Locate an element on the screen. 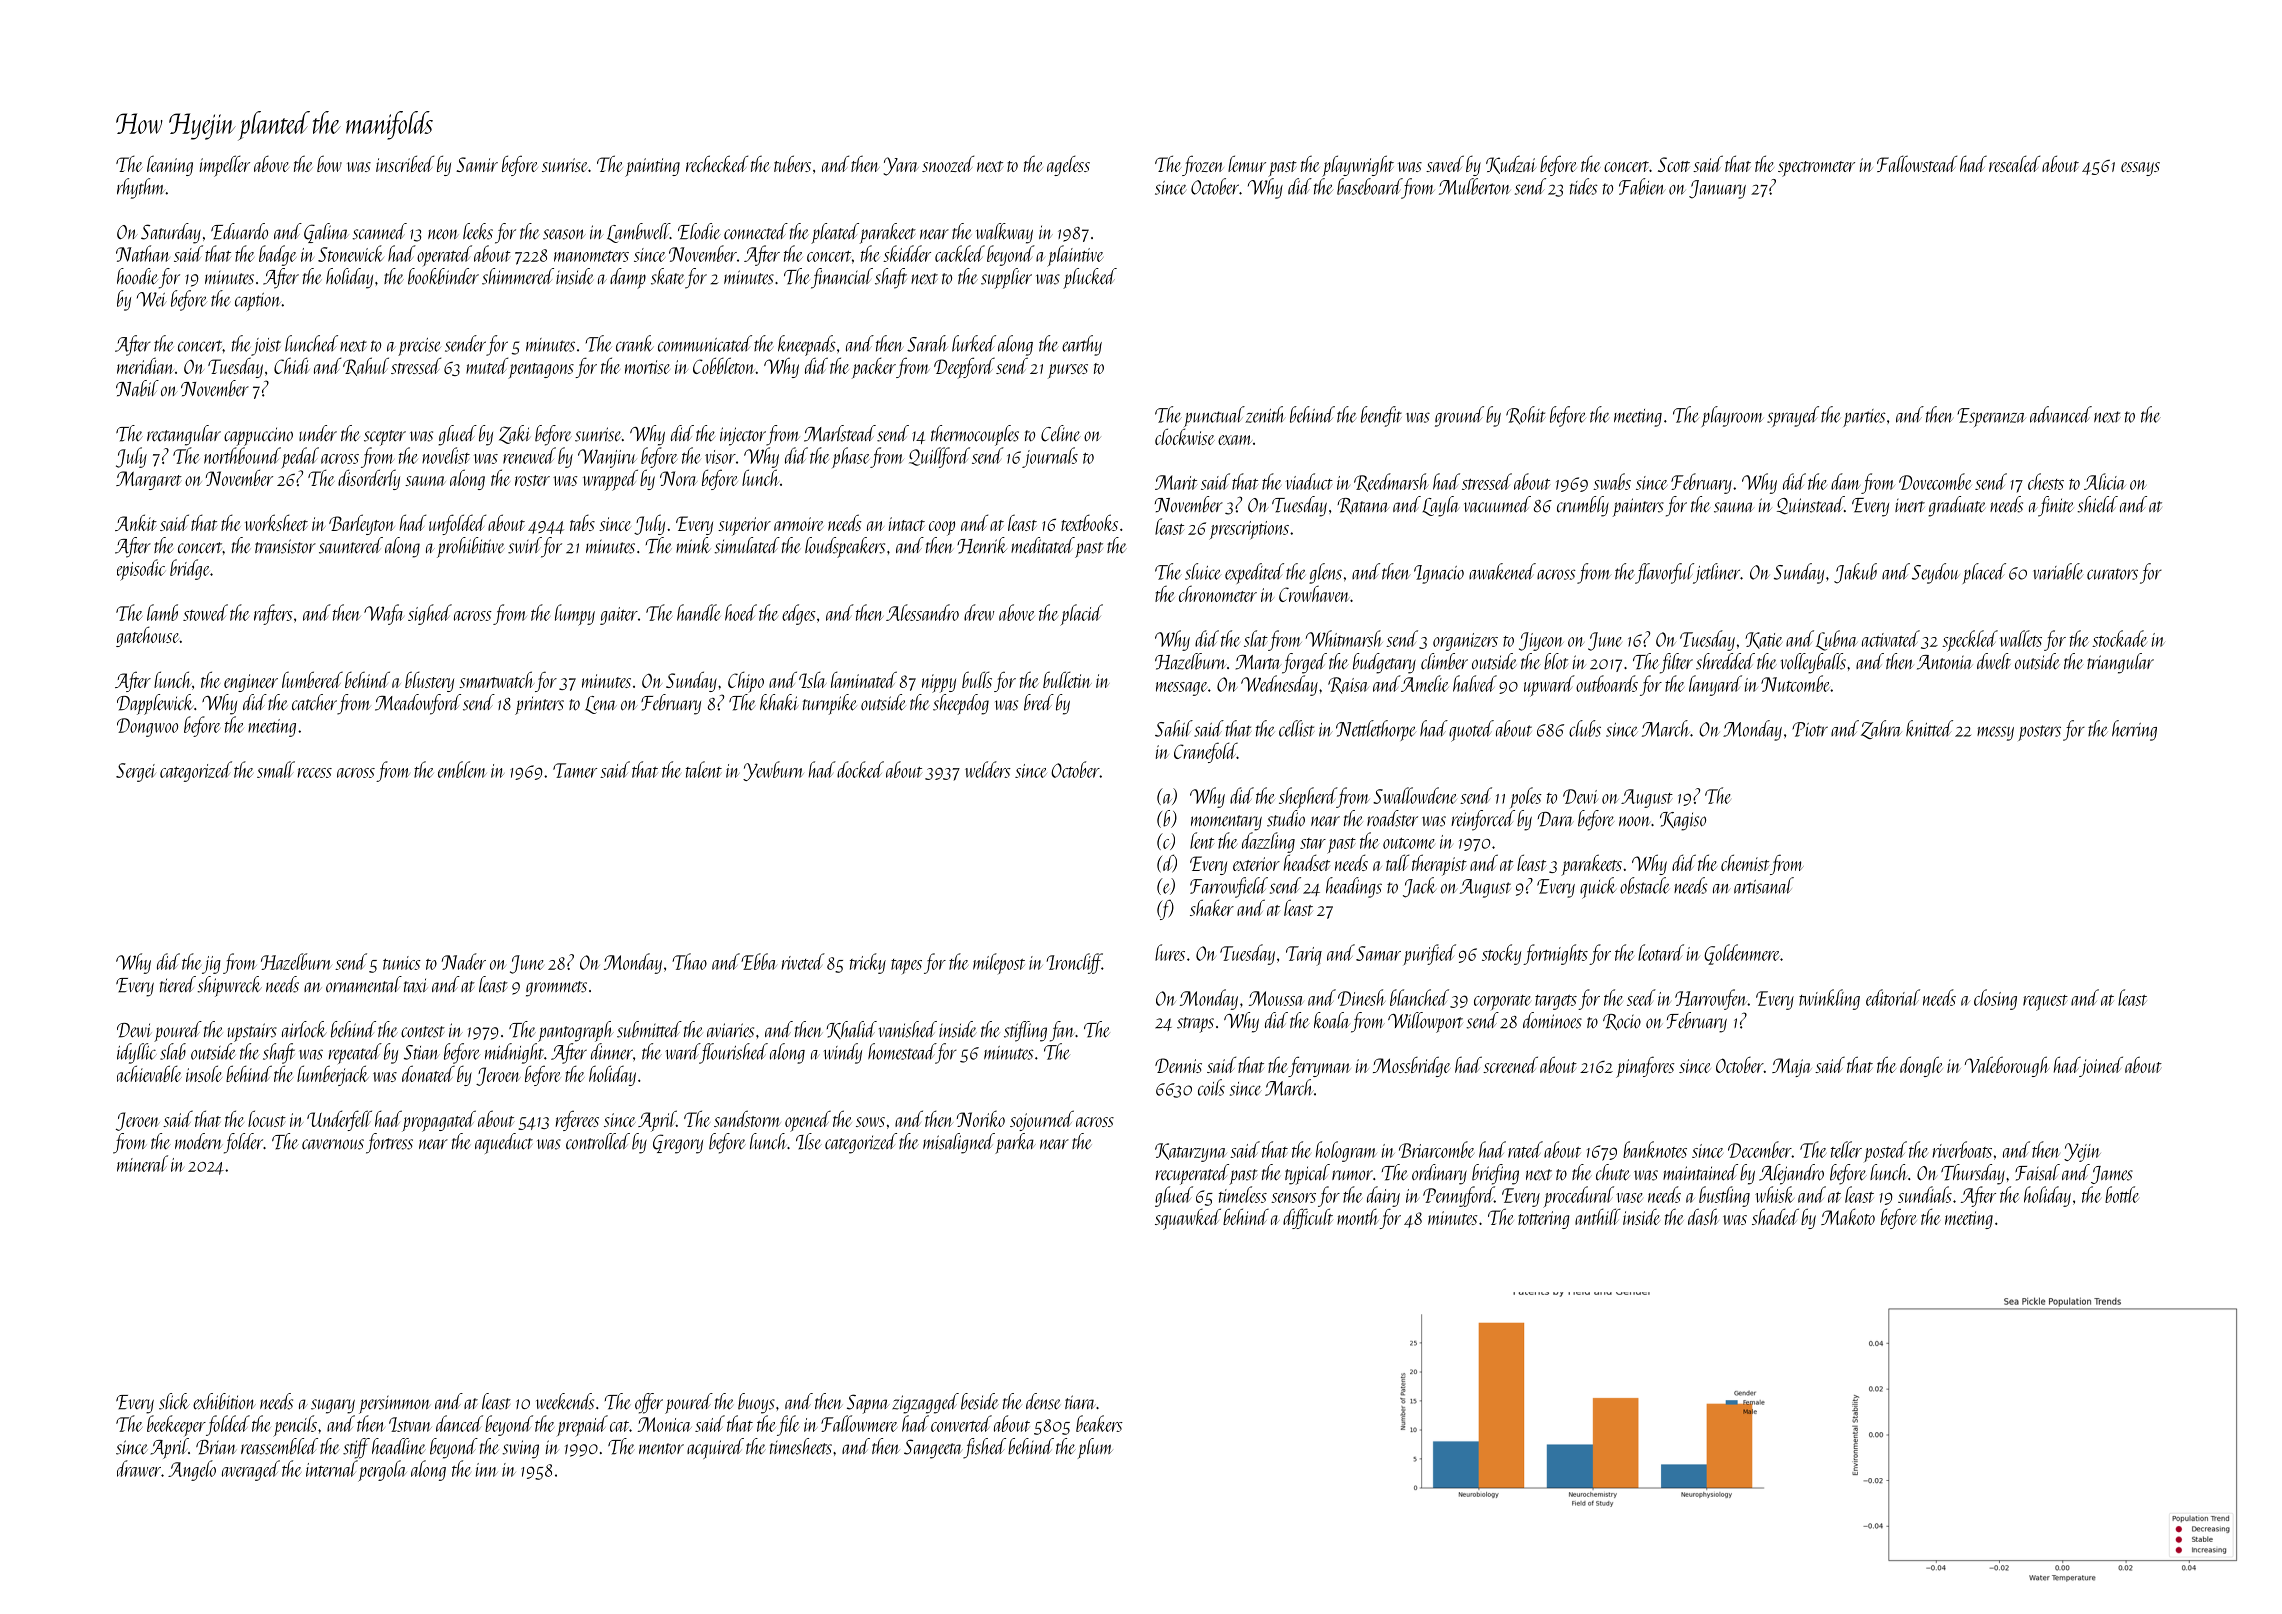 The height and width of the screenshot is (1614, 2282). filter is located at coordinates (1676, 663).
